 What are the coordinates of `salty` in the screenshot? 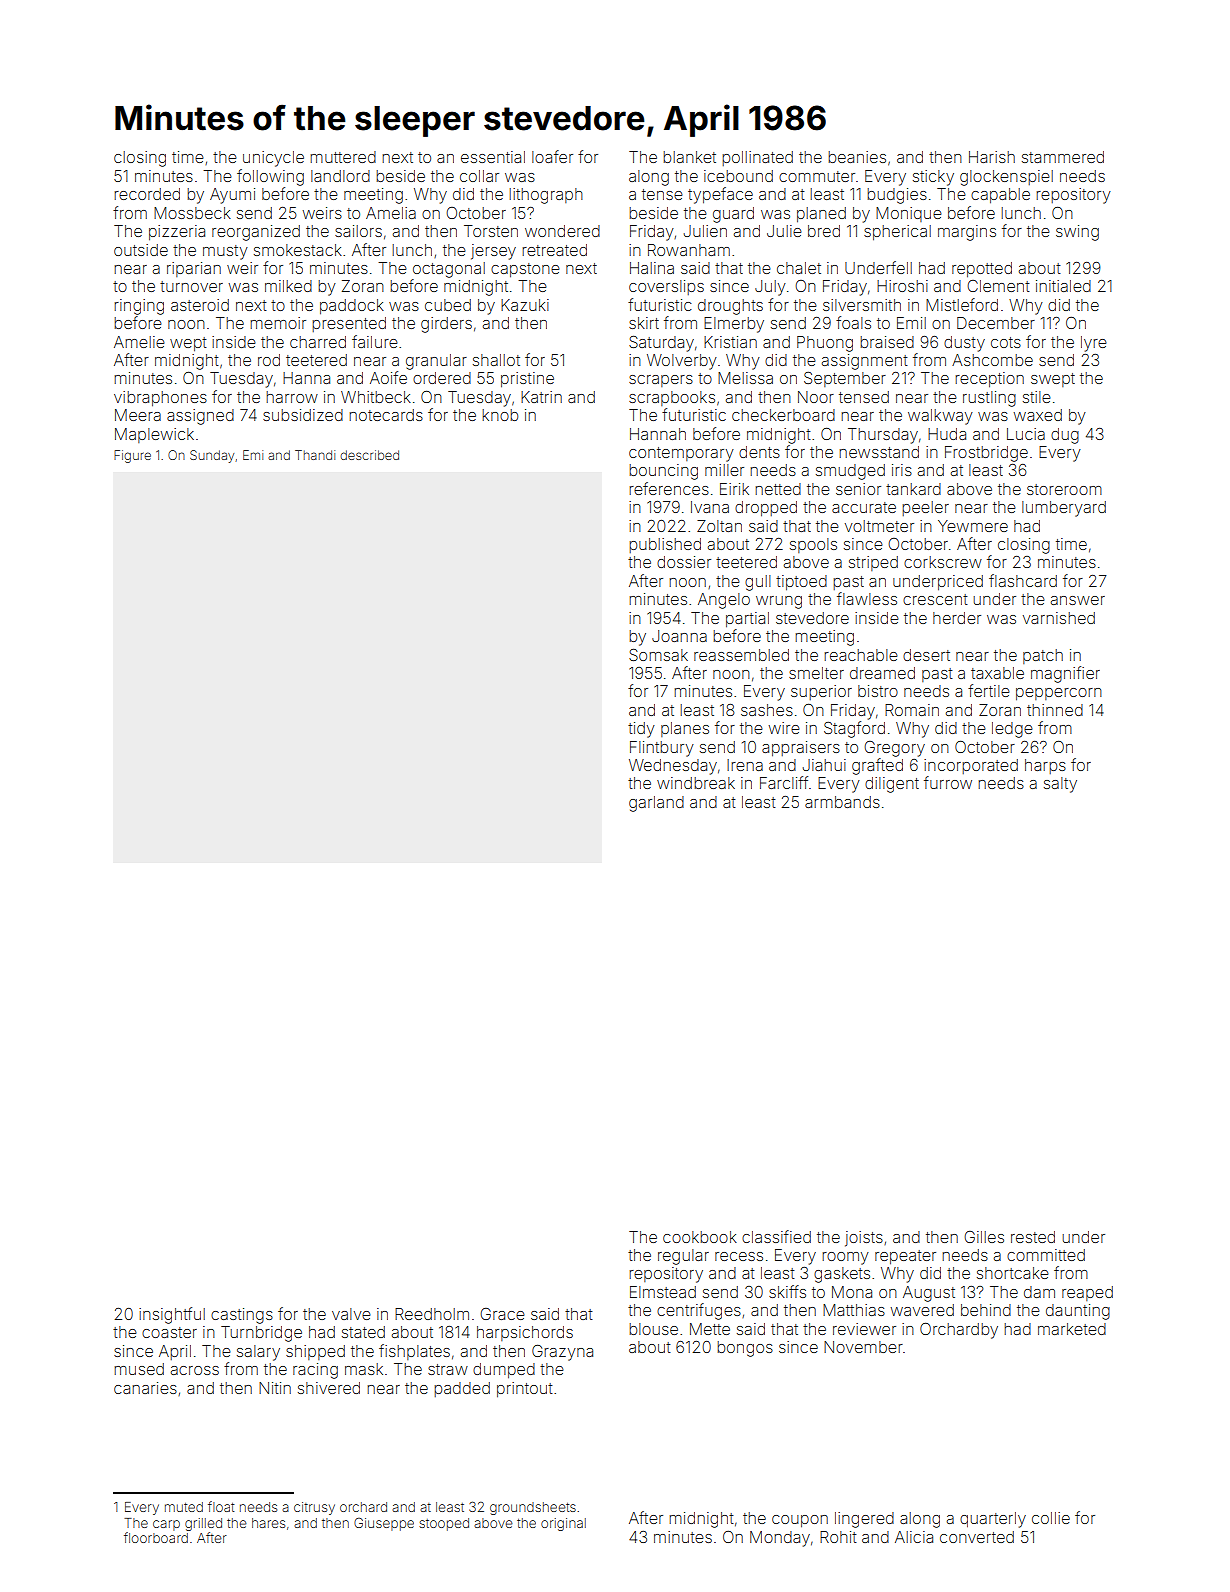 It's located at (1060, 785).
